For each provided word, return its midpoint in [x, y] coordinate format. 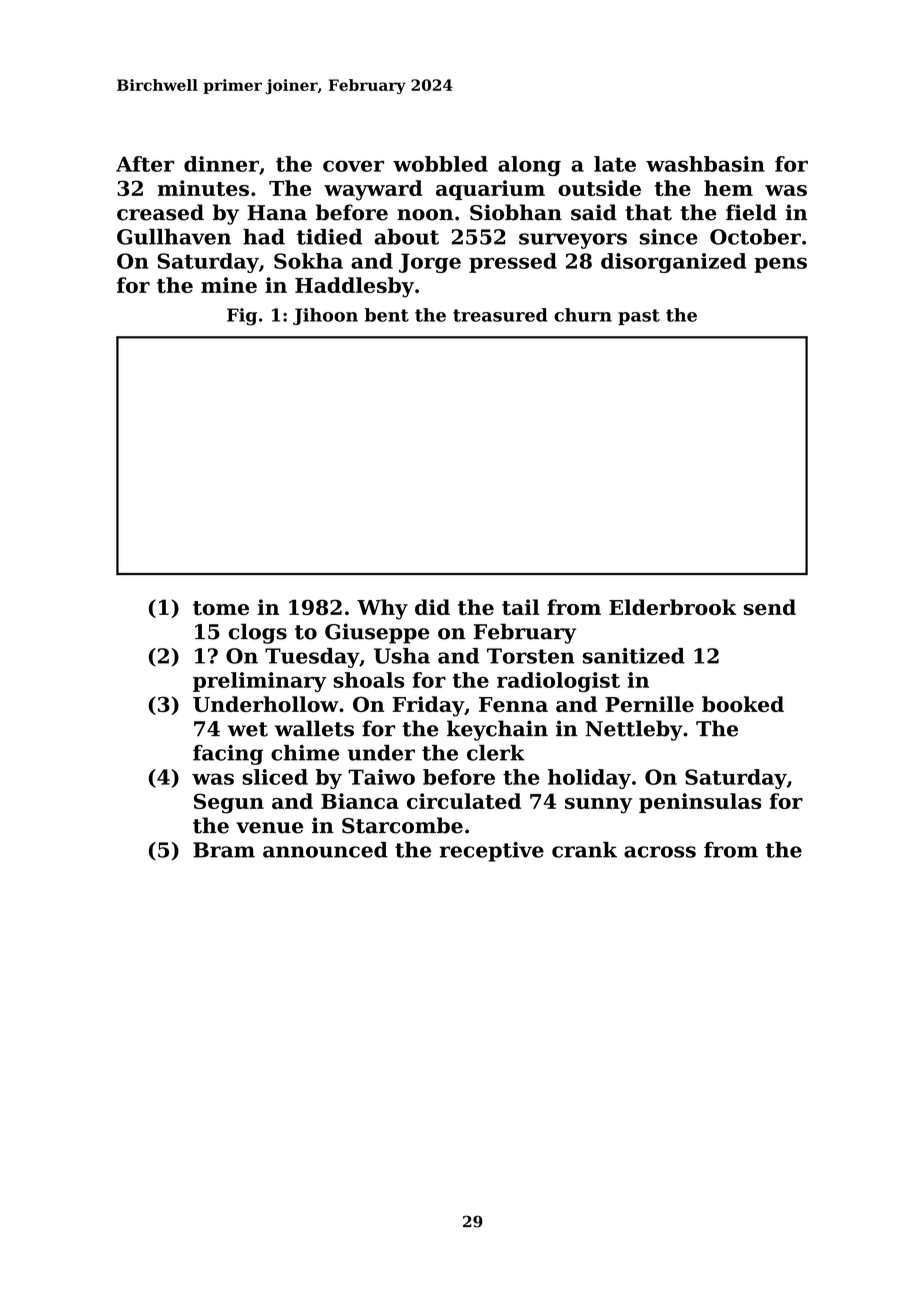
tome [221, 608]
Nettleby [634, 730]
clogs [258, 633]
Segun [229, 803]
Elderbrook [672, 607]
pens [780, 265]
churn [583, 315]
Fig [242, 317]
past [639, 317]
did [432, 607]
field [751, 212]
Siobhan [516, 212]
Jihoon [325, 316]
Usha [402, 656]
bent [387, 315]
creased [160, 212]
